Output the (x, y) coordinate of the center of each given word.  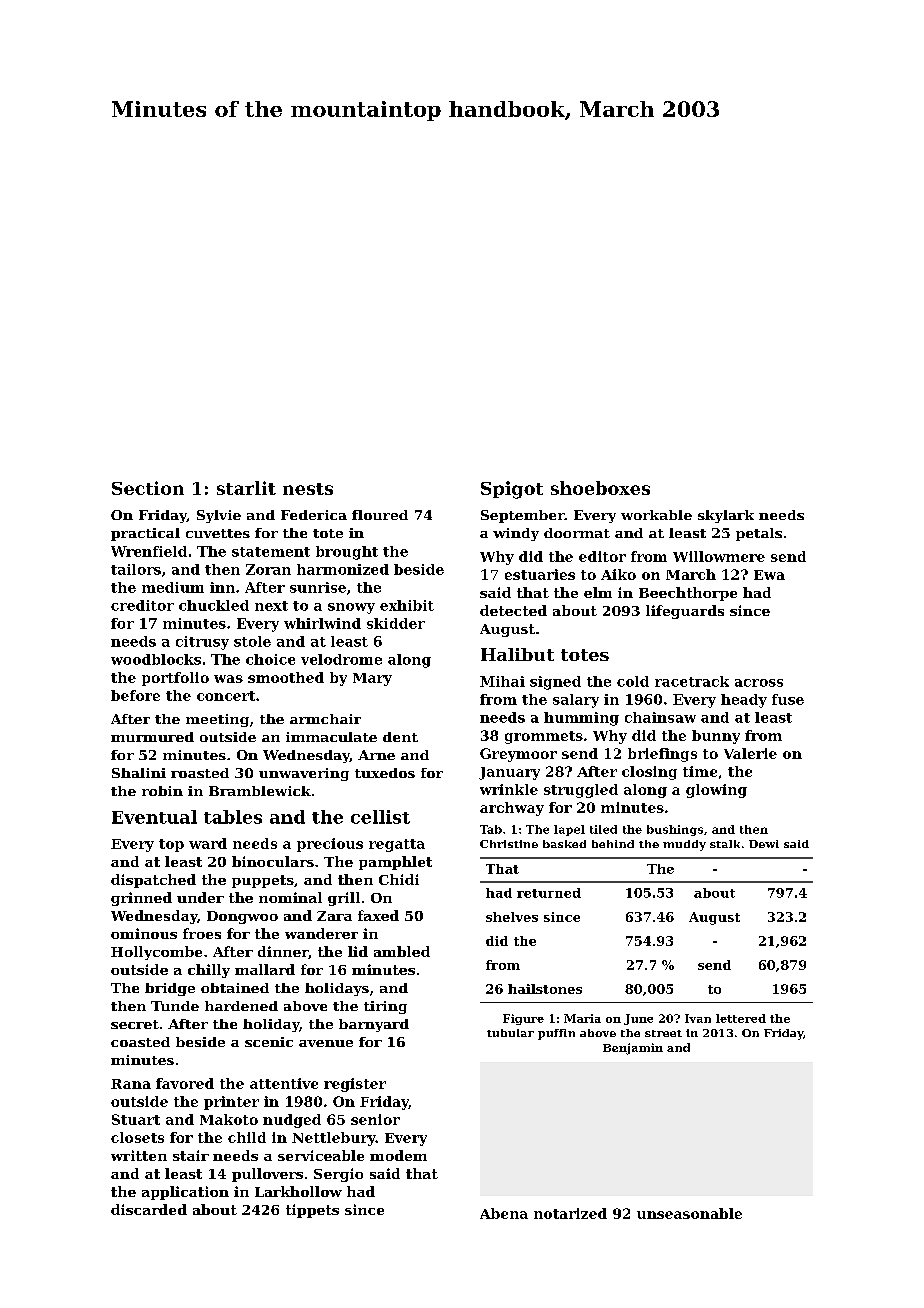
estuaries (540, 574)
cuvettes (218, 533)
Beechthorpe (688, 594)
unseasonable (689, 1213)
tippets (312, 1211)
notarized (570, 1213)
